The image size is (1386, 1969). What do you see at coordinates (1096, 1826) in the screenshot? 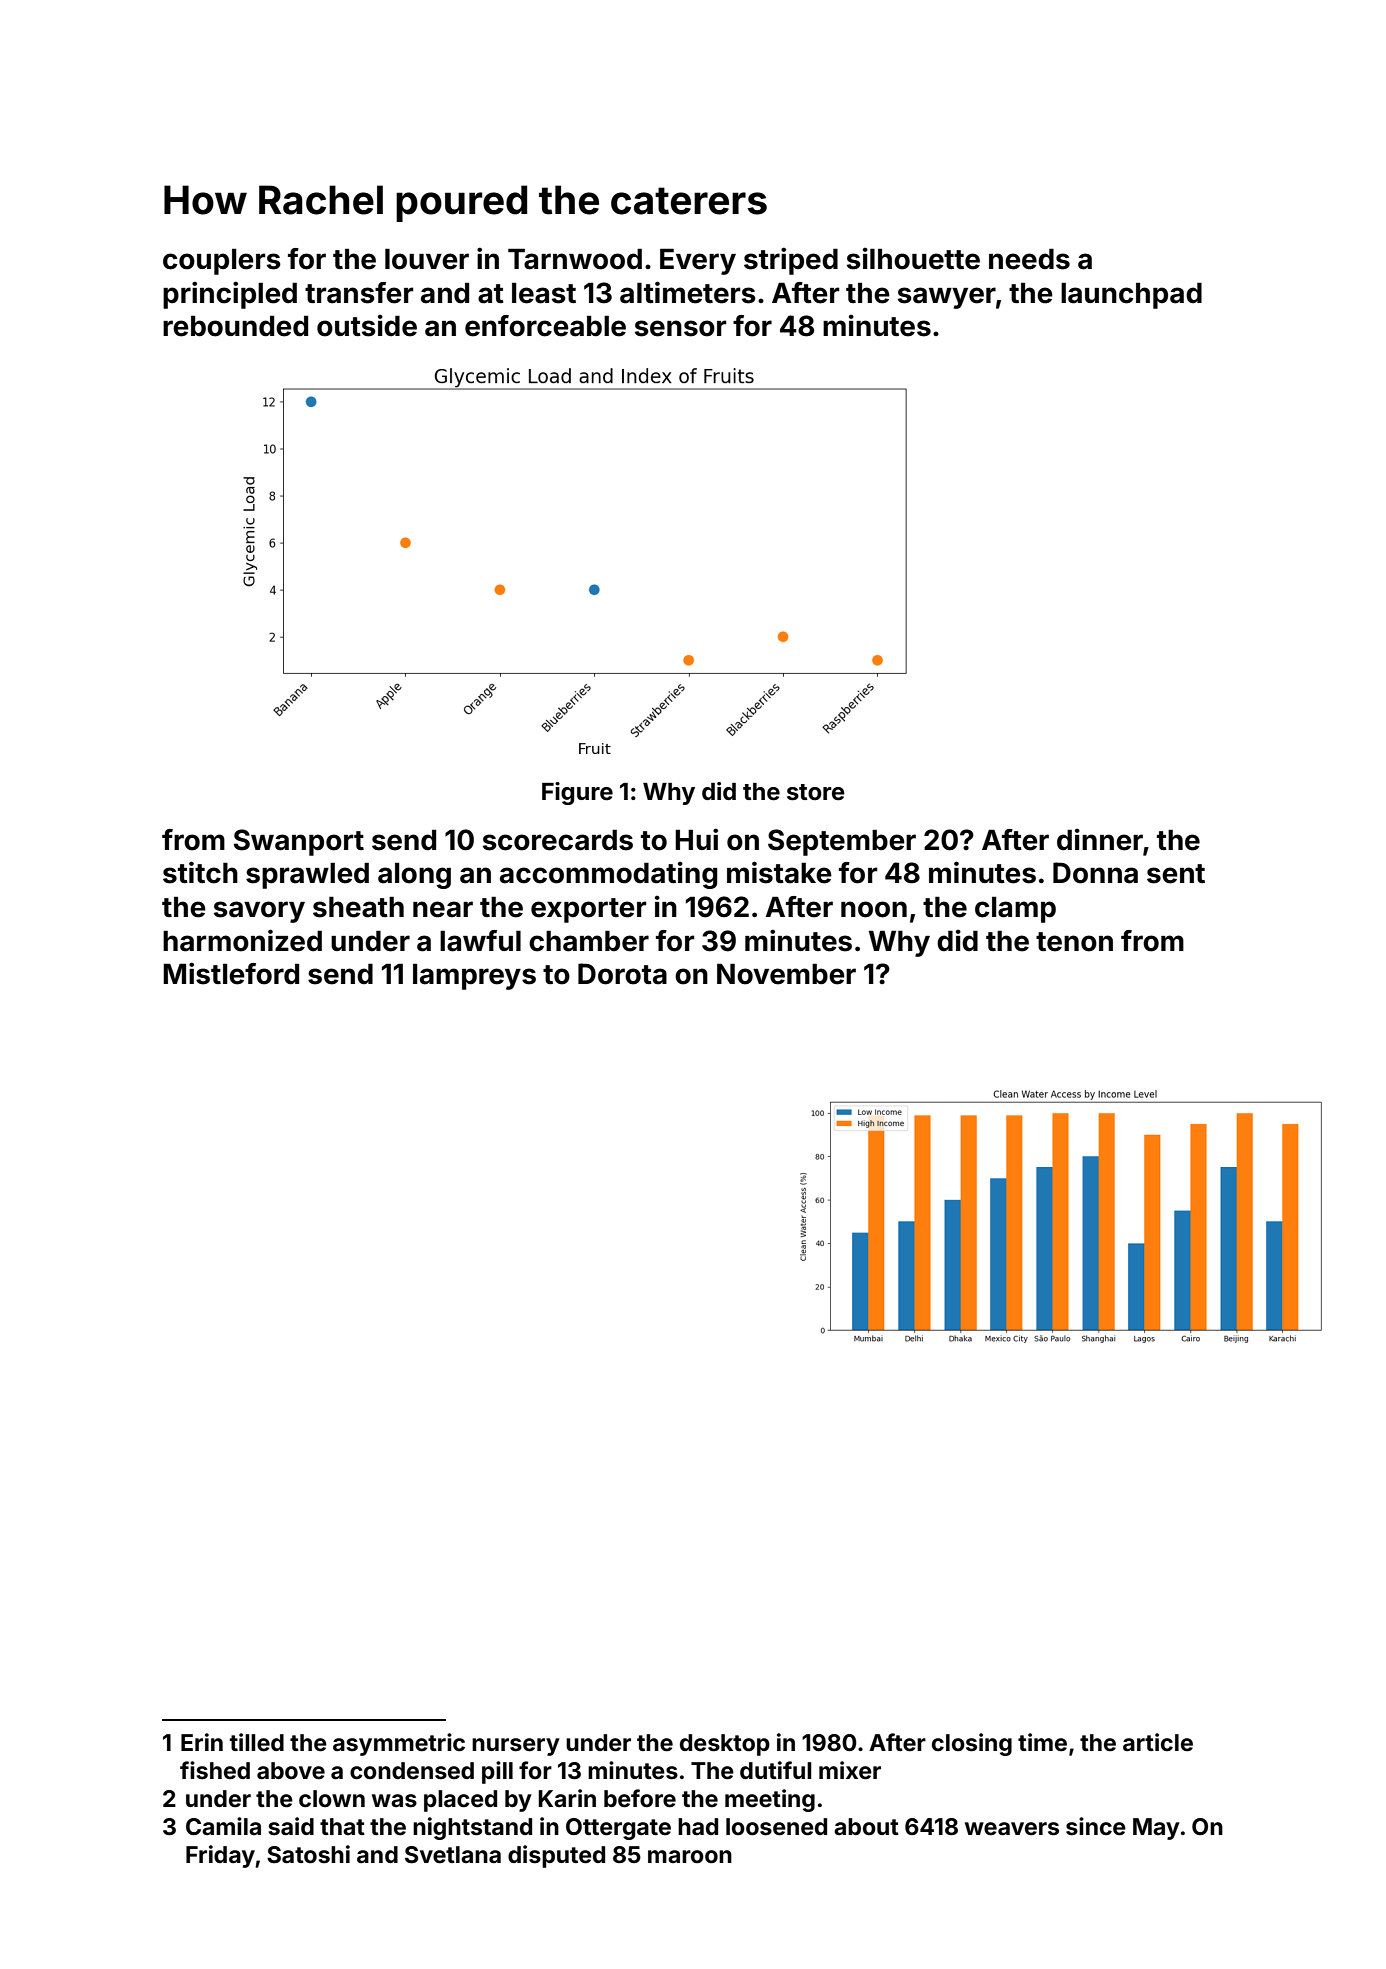
I see `since` at bounding box center [1096, 1826].
